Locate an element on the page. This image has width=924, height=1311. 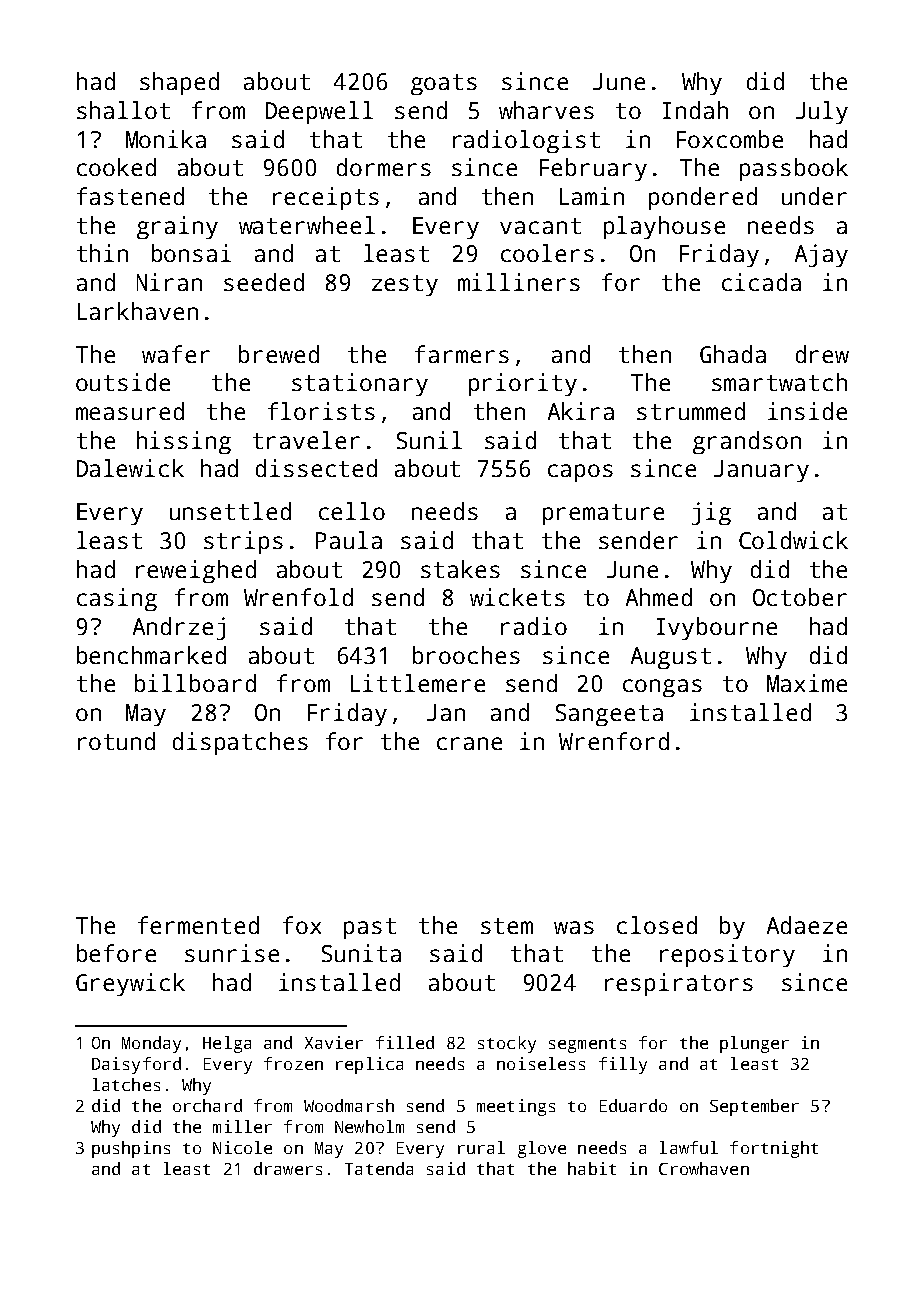
fermented is located at coordinates (198, 925).
